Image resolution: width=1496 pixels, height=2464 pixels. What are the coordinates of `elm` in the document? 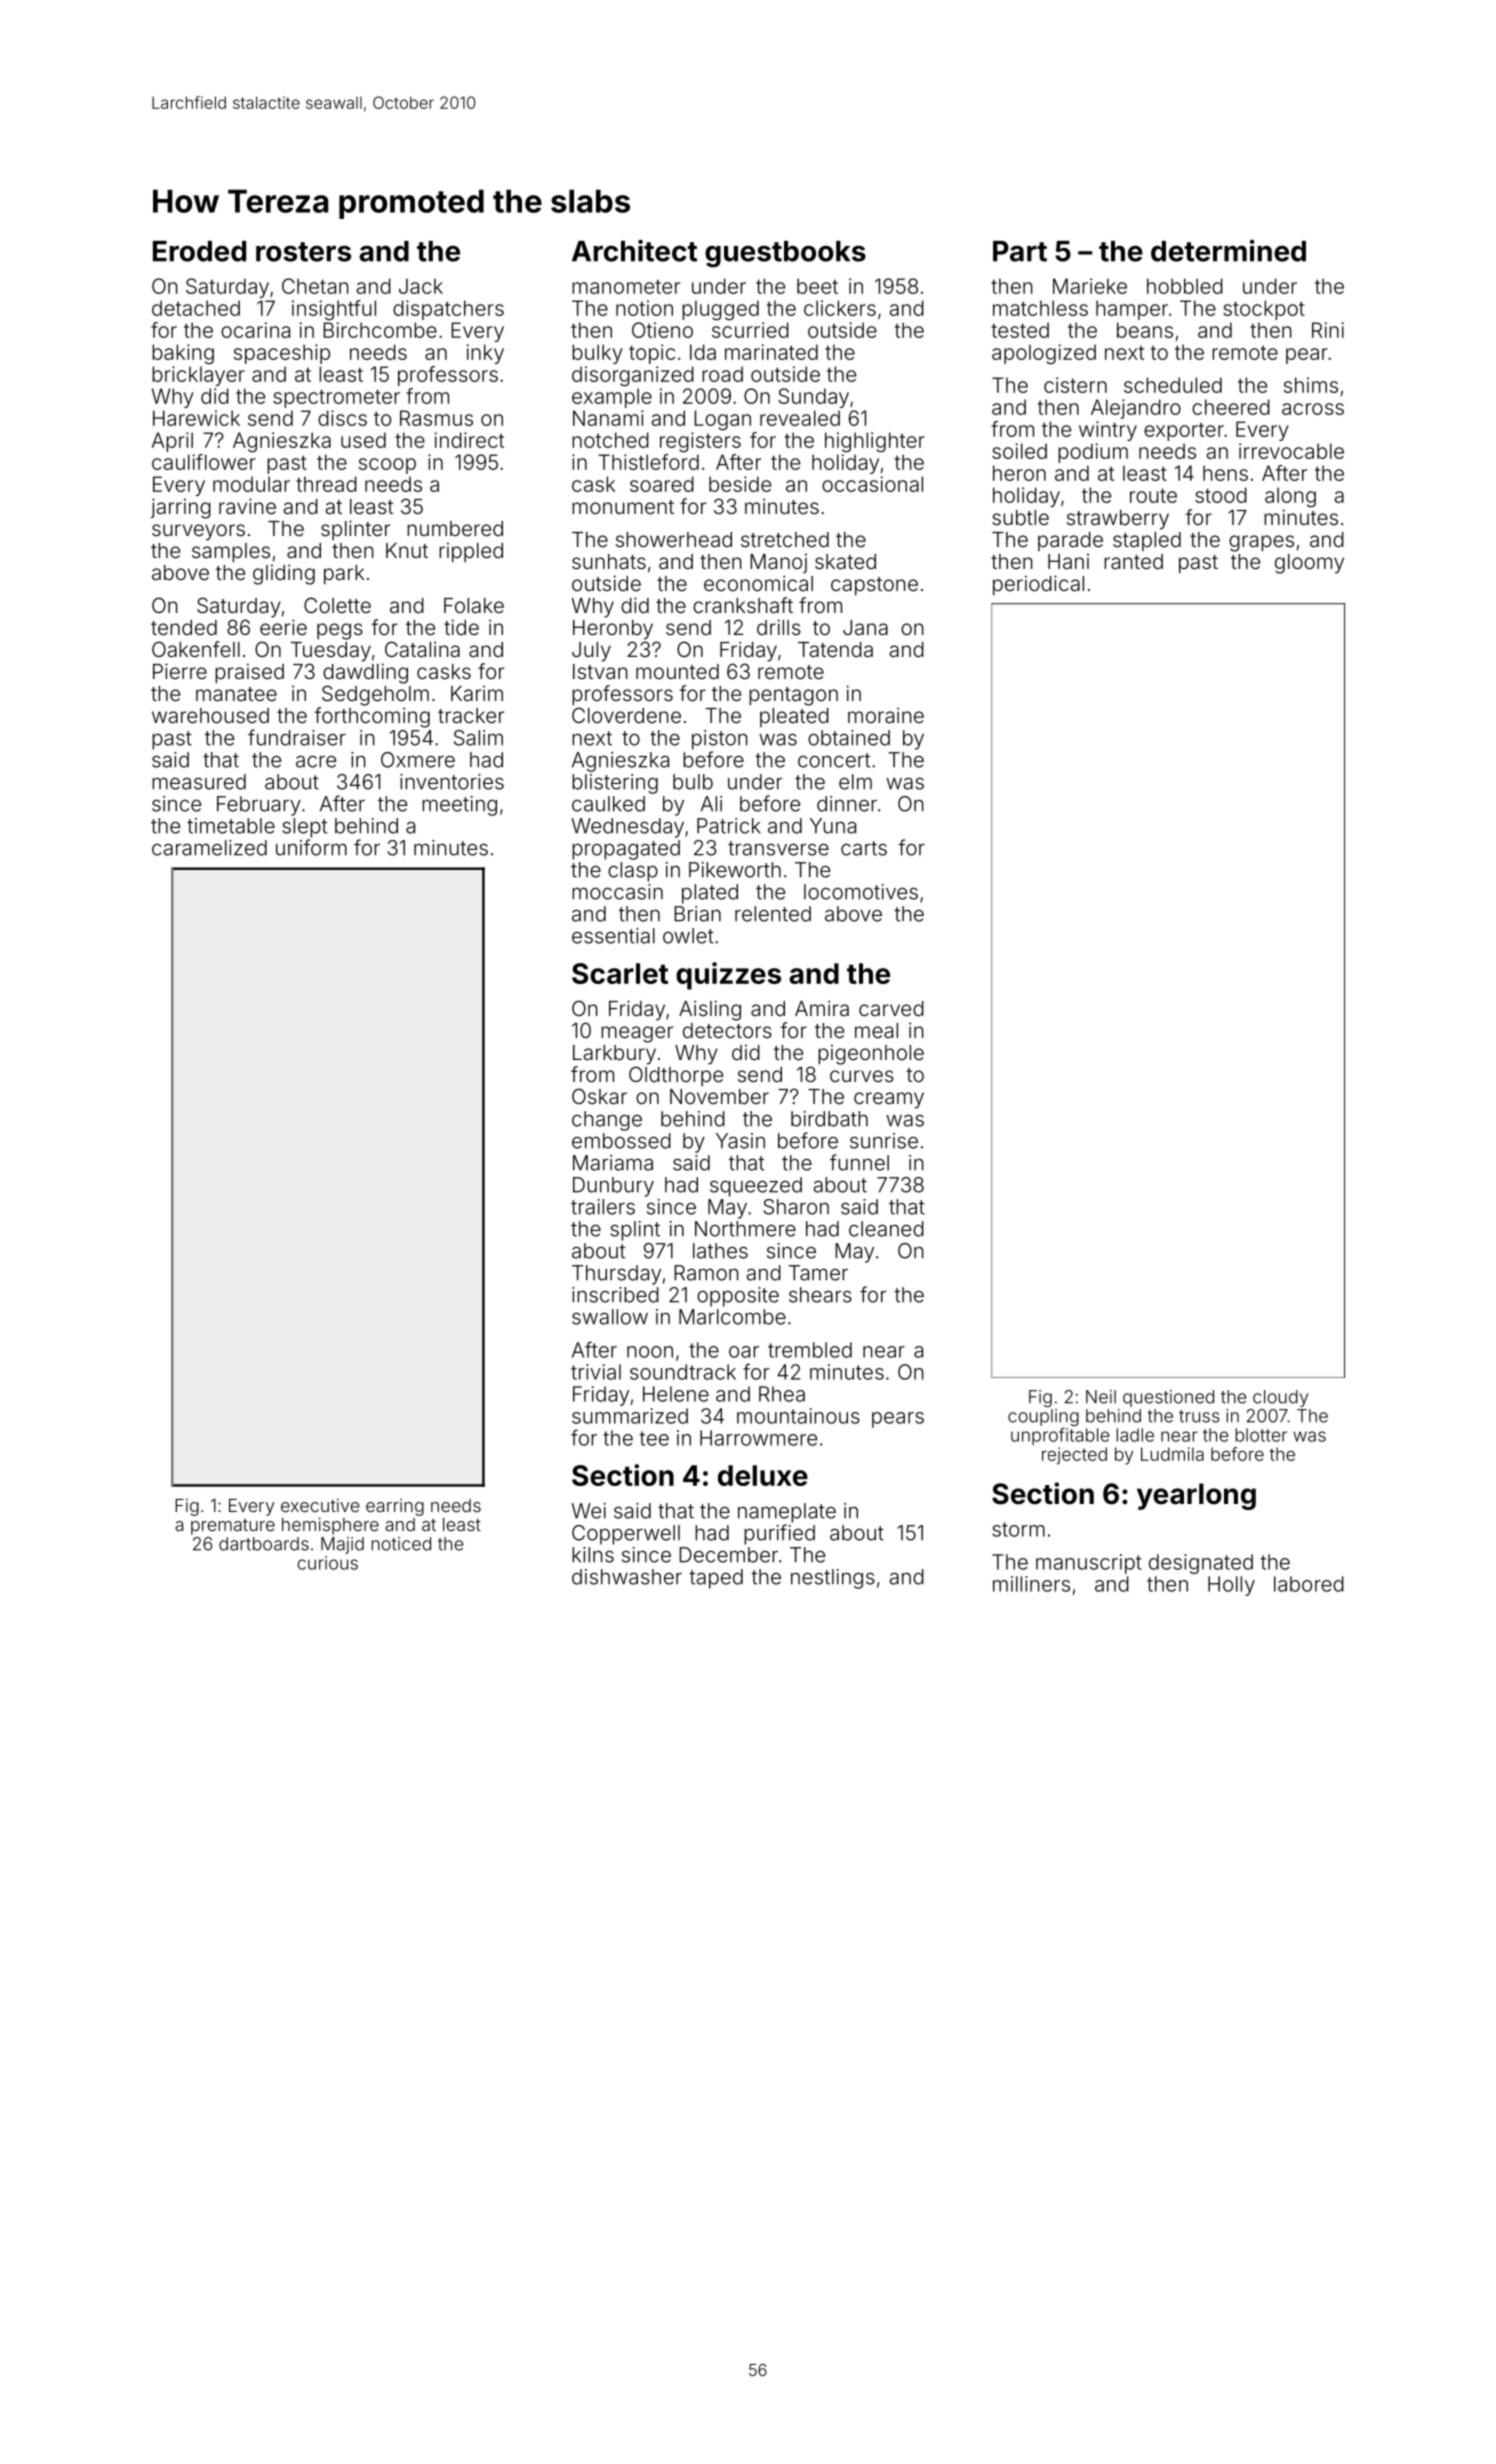 It's located at (855, 782).
